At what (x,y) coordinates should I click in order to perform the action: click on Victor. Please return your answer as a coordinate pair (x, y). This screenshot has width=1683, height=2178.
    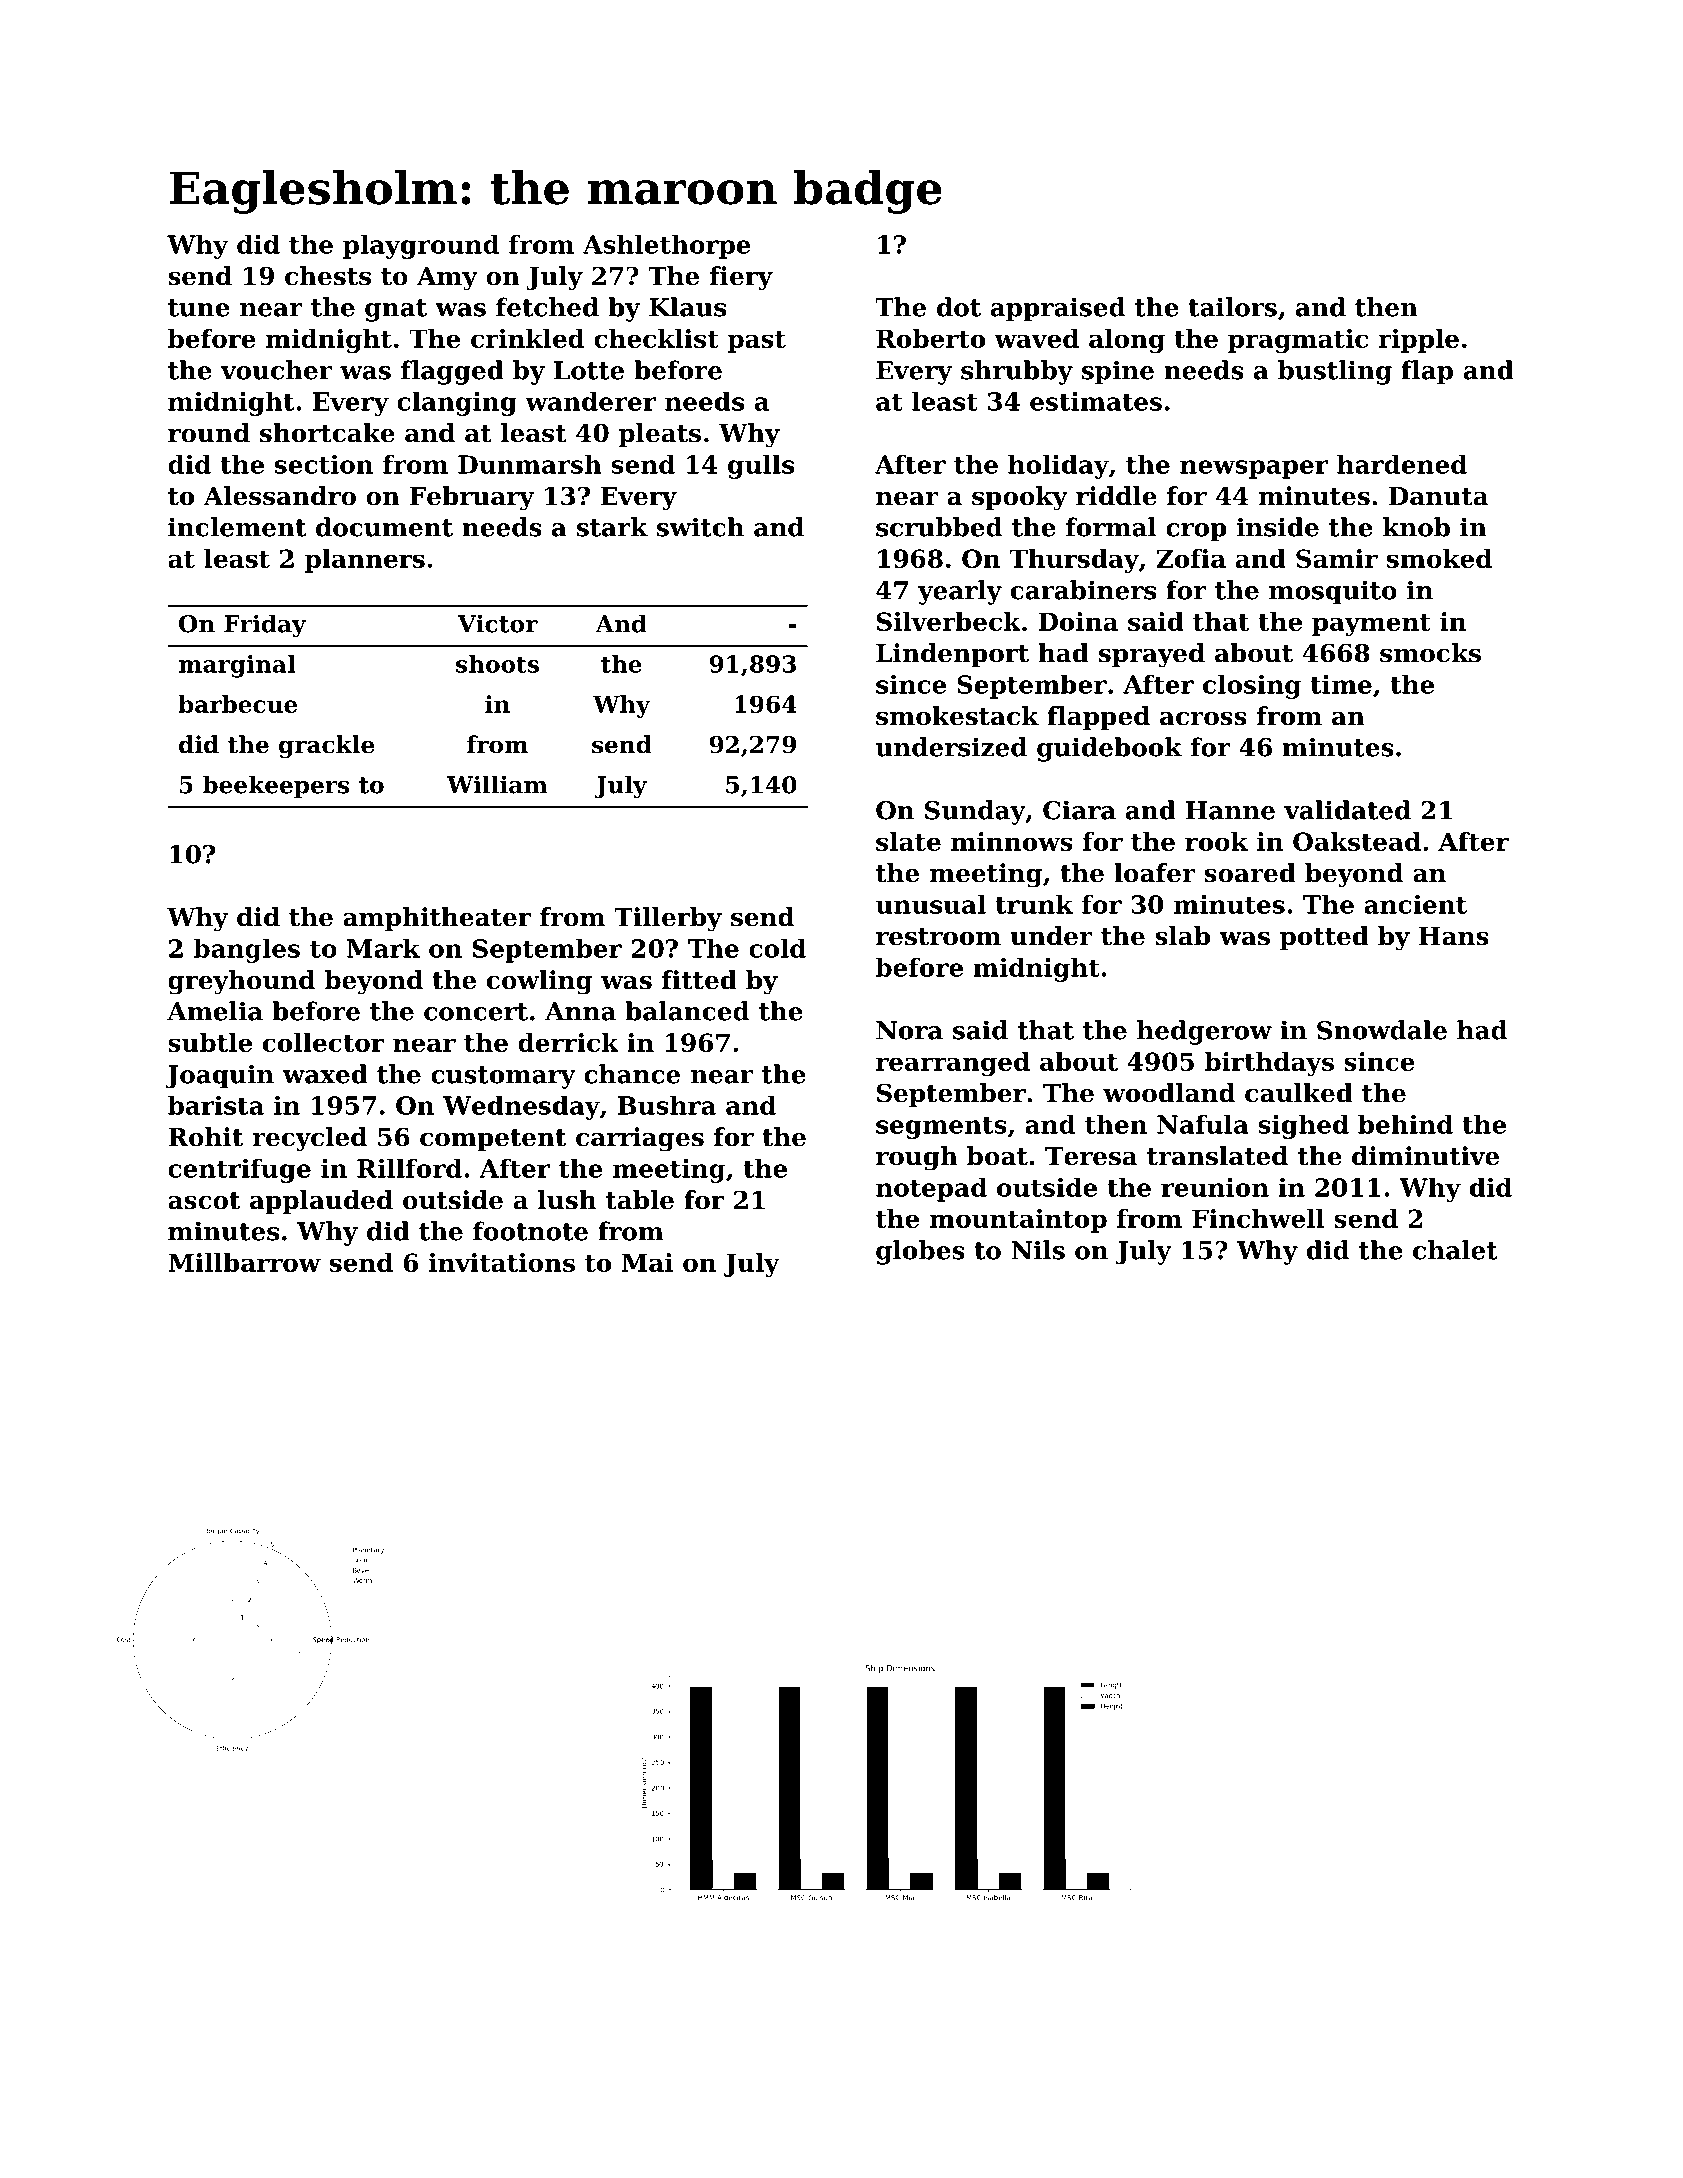
    Looking at the image, I should click on (497, 623).
